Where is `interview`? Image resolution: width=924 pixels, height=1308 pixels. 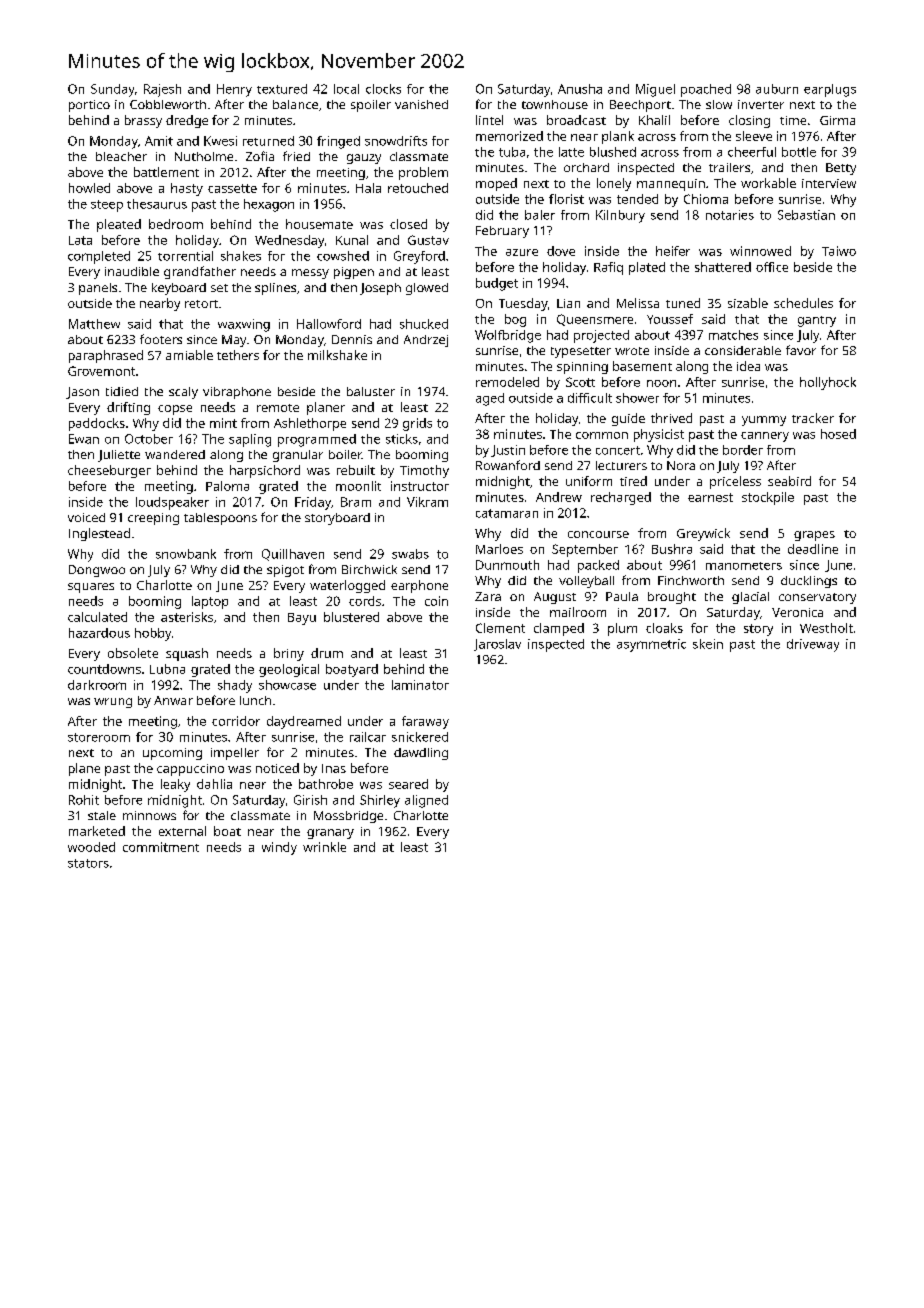 interview is located at coordinates (829, 183).
